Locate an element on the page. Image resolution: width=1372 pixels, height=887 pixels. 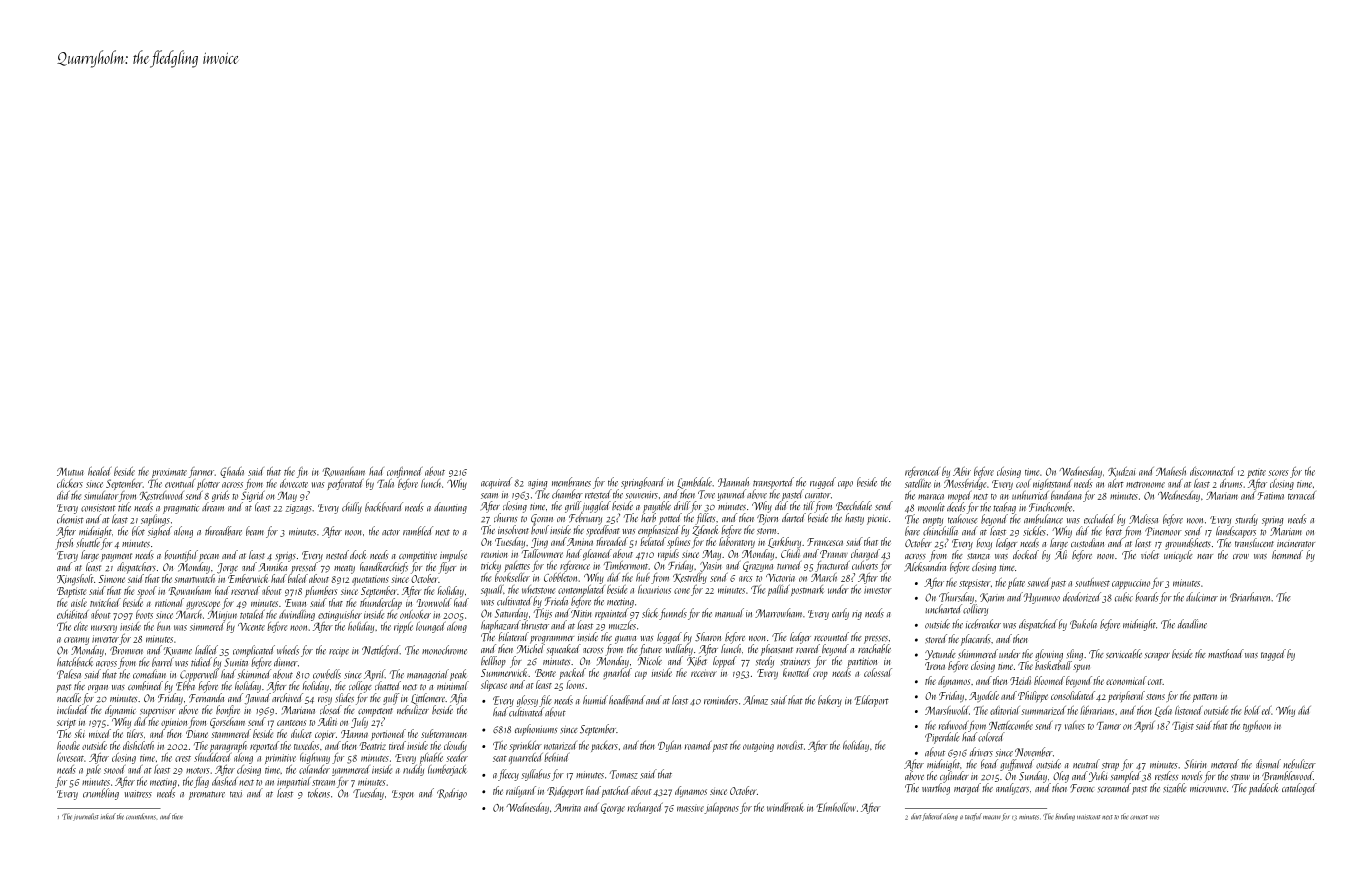
investor is located at coordinates (878, 590).
